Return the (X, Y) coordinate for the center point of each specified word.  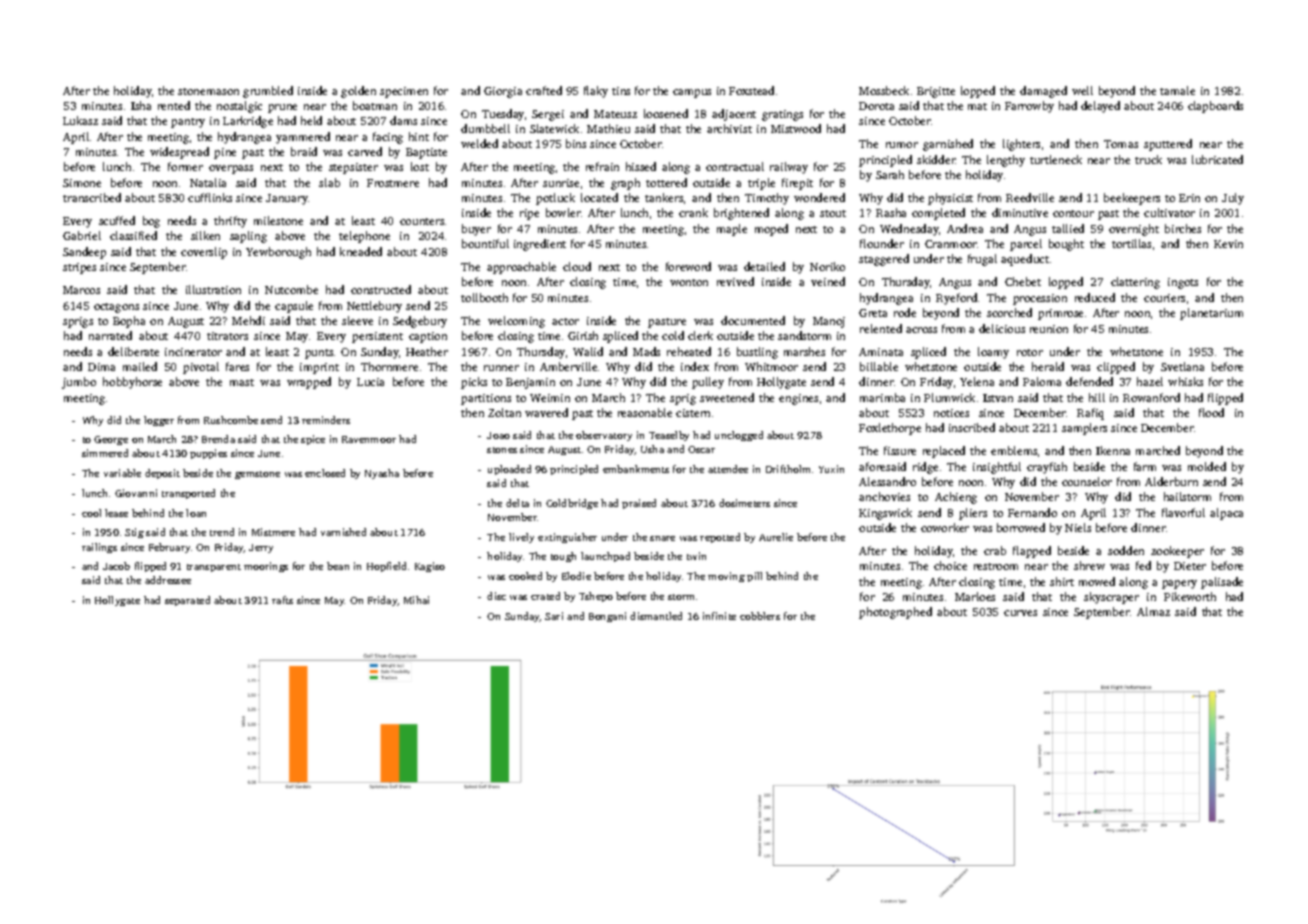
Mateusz (615, 114)
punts (319, 354)
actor (565, 321)
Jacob (116, 566)
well (1082, 90)
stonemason (208, 91)
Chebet (1023, 281)
